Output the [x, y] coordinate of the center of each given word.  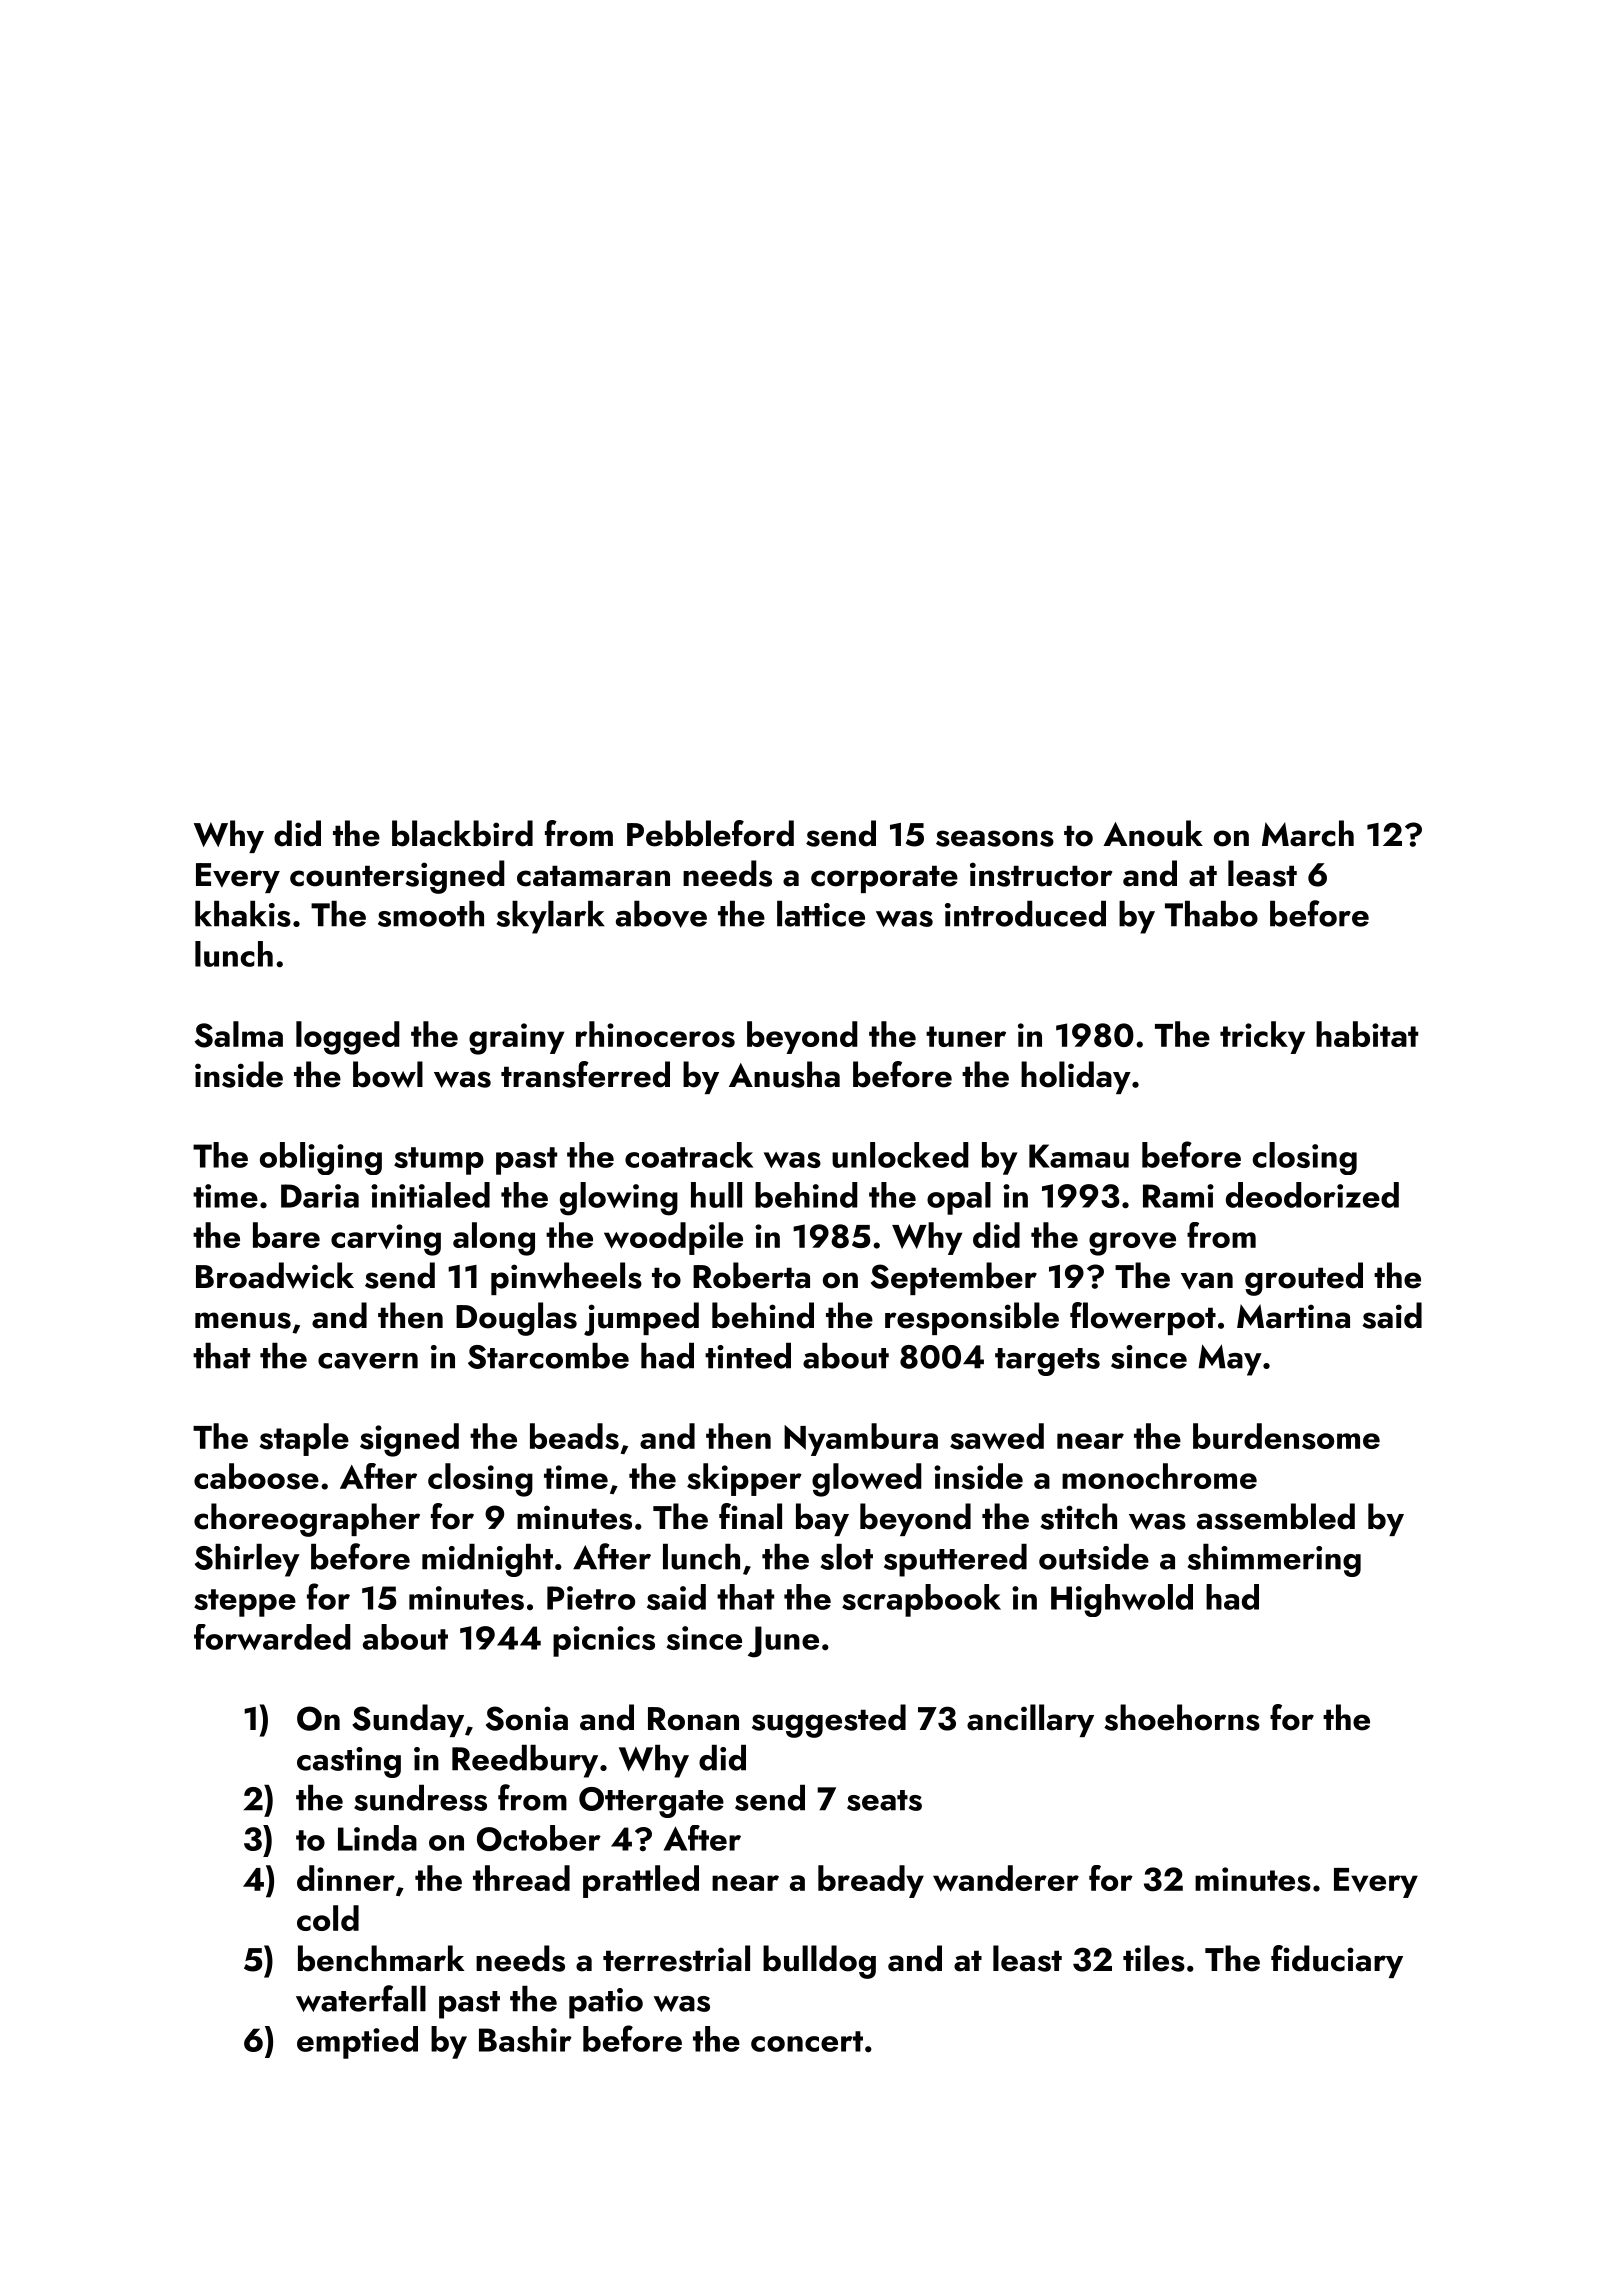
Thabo [1211, 914]
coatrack [689, 1155]
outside [1094, 1557]
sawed [997, 1436]
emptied [357, 2042]
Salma [239, 1034]
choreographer [307, 1520]
